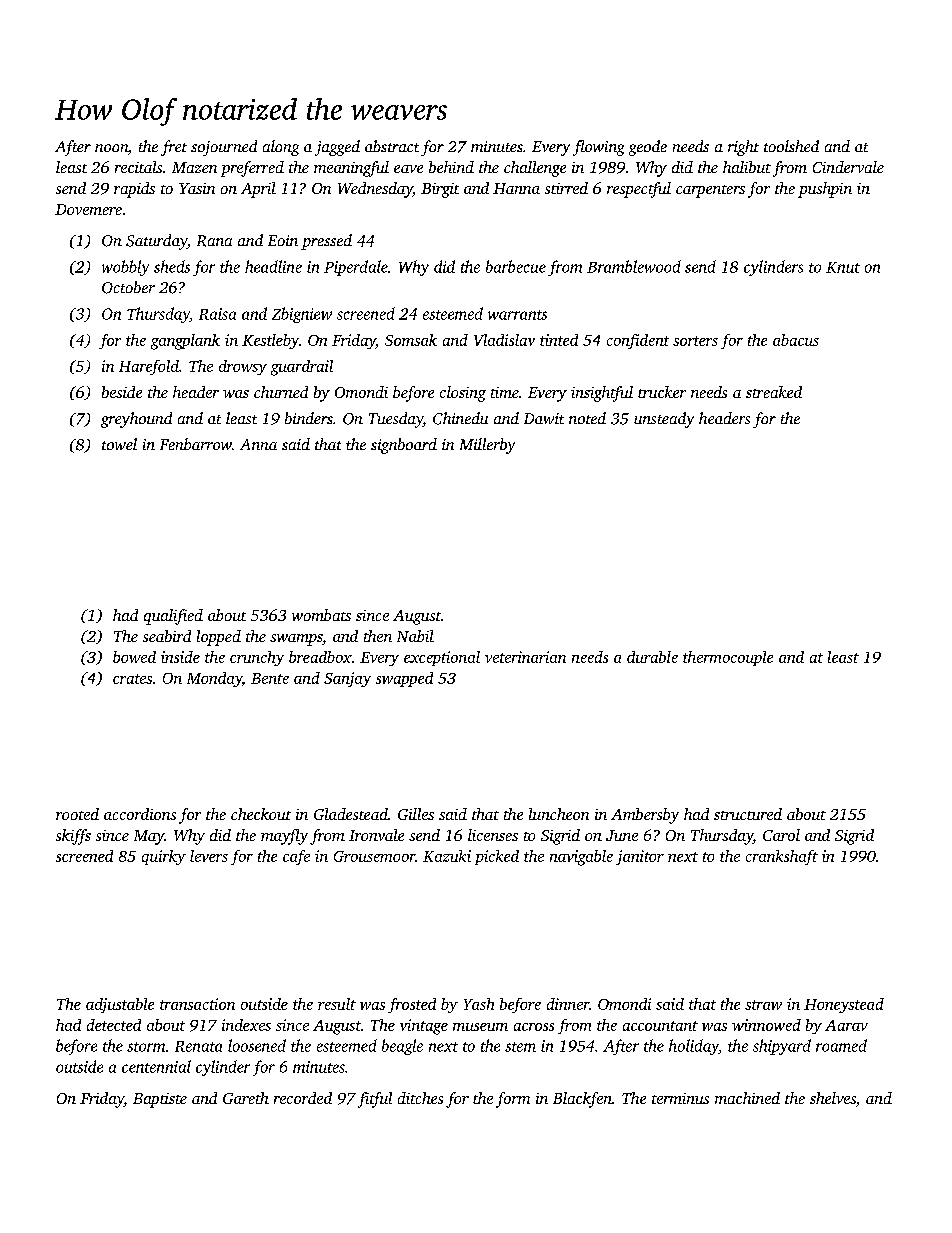  Describe the element at coordinates (791, 146) in the image. I see `toolshed` at that location.
